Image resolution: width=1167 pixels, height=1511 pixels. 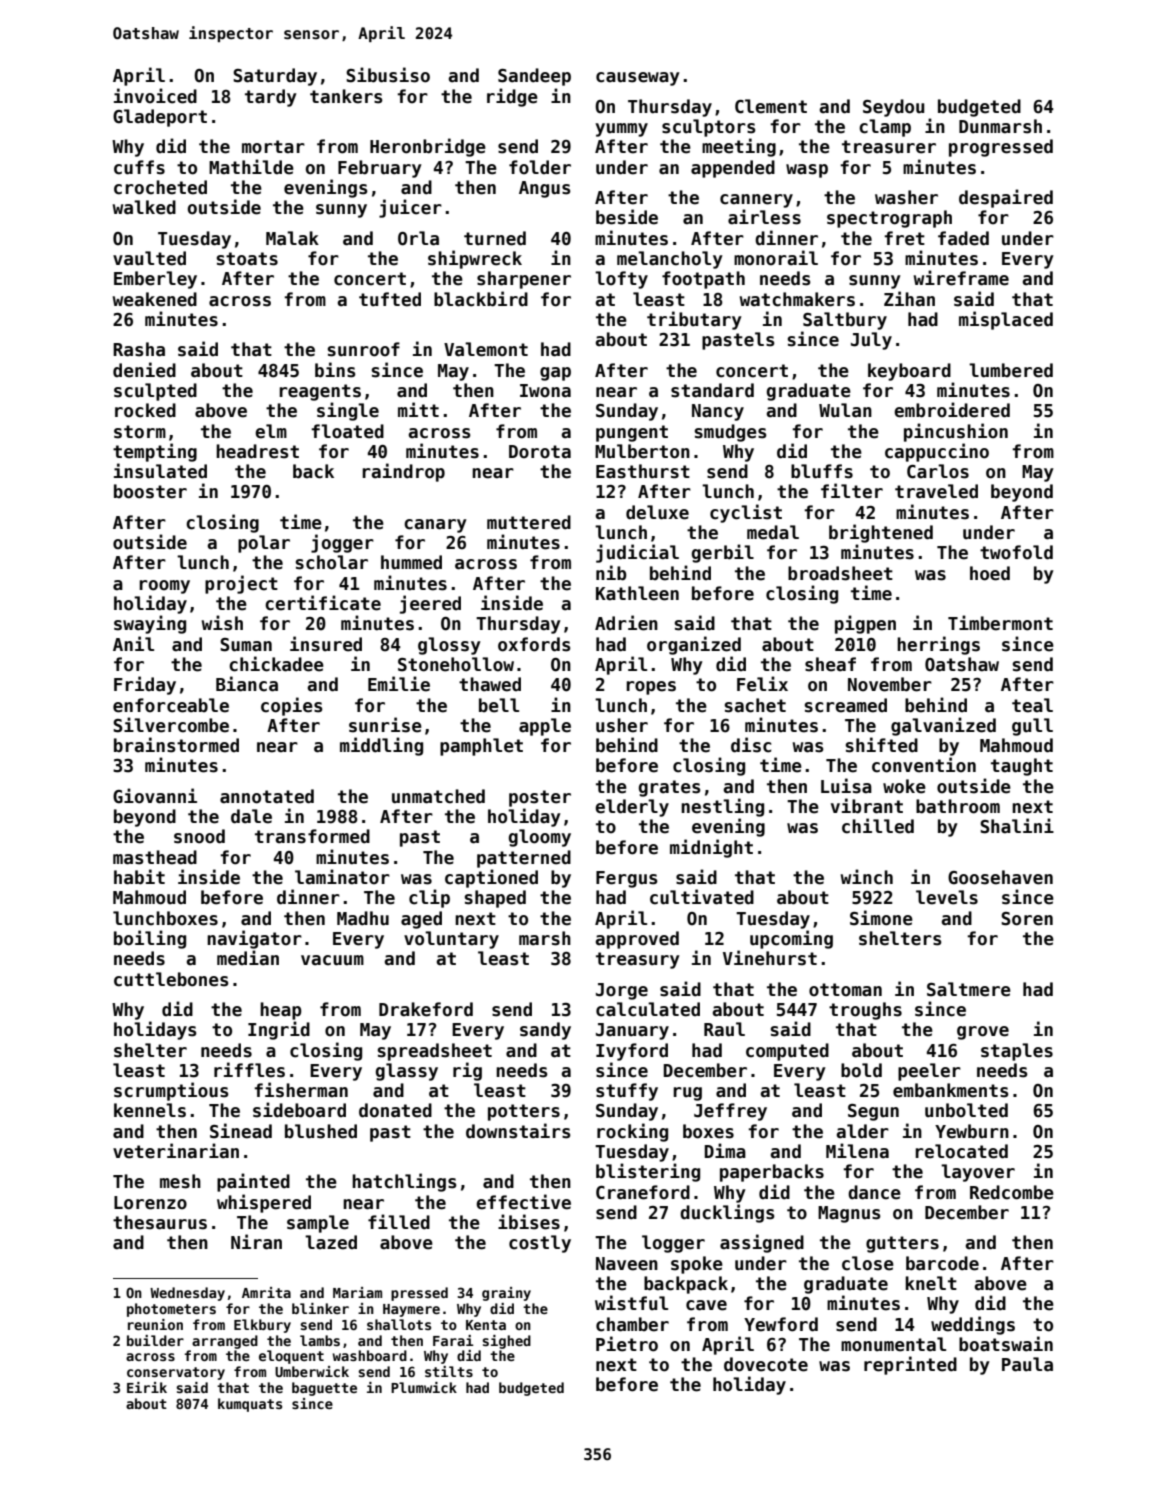 I want to click on booster, so click(x=150, y=491).
